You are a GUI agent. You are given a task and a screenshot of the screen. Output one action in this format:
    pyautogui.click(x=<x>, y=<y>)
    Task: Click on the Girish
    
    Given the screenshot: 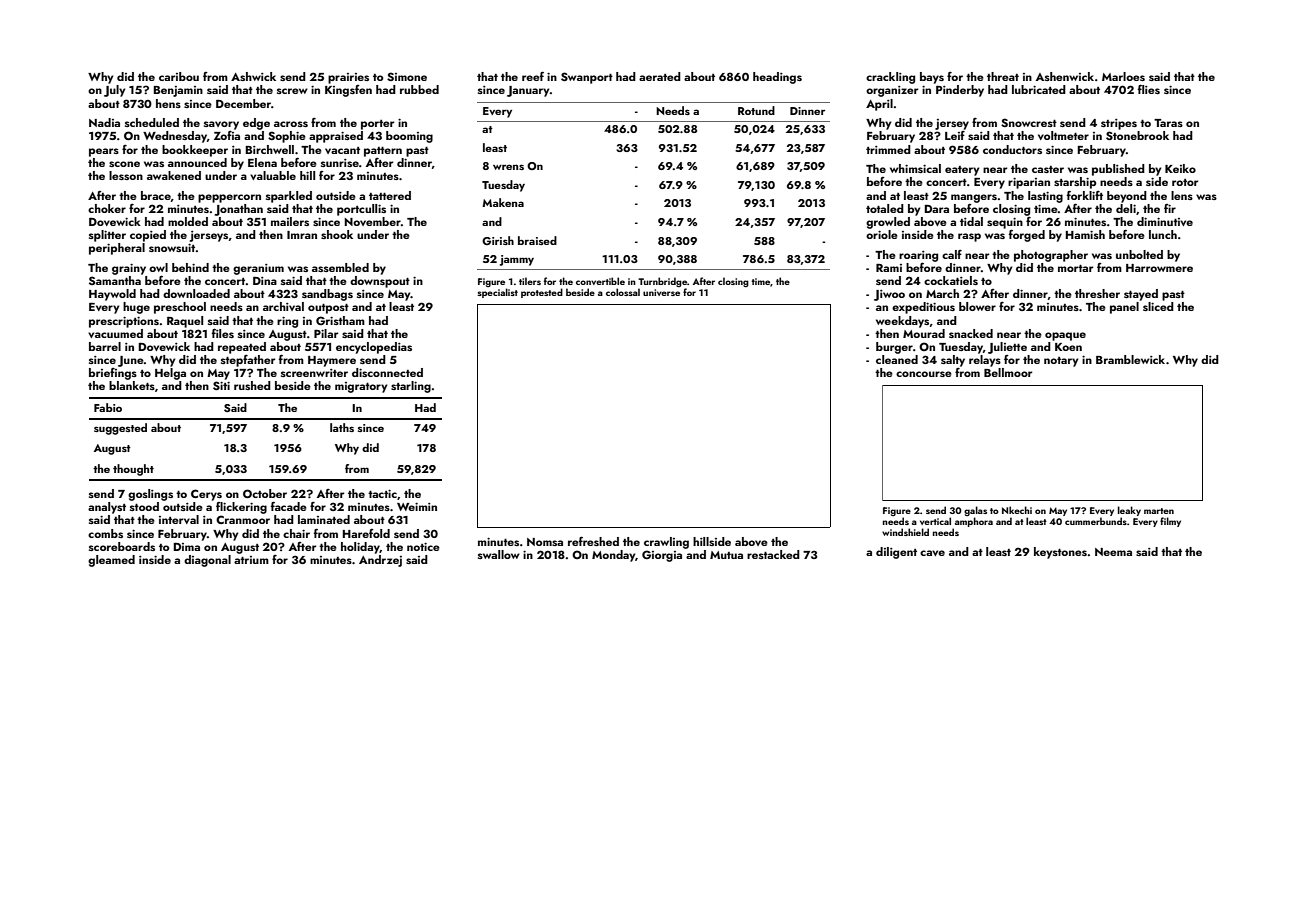 What is the action you would take?
    pyautogui.click(x=498, y=240)
